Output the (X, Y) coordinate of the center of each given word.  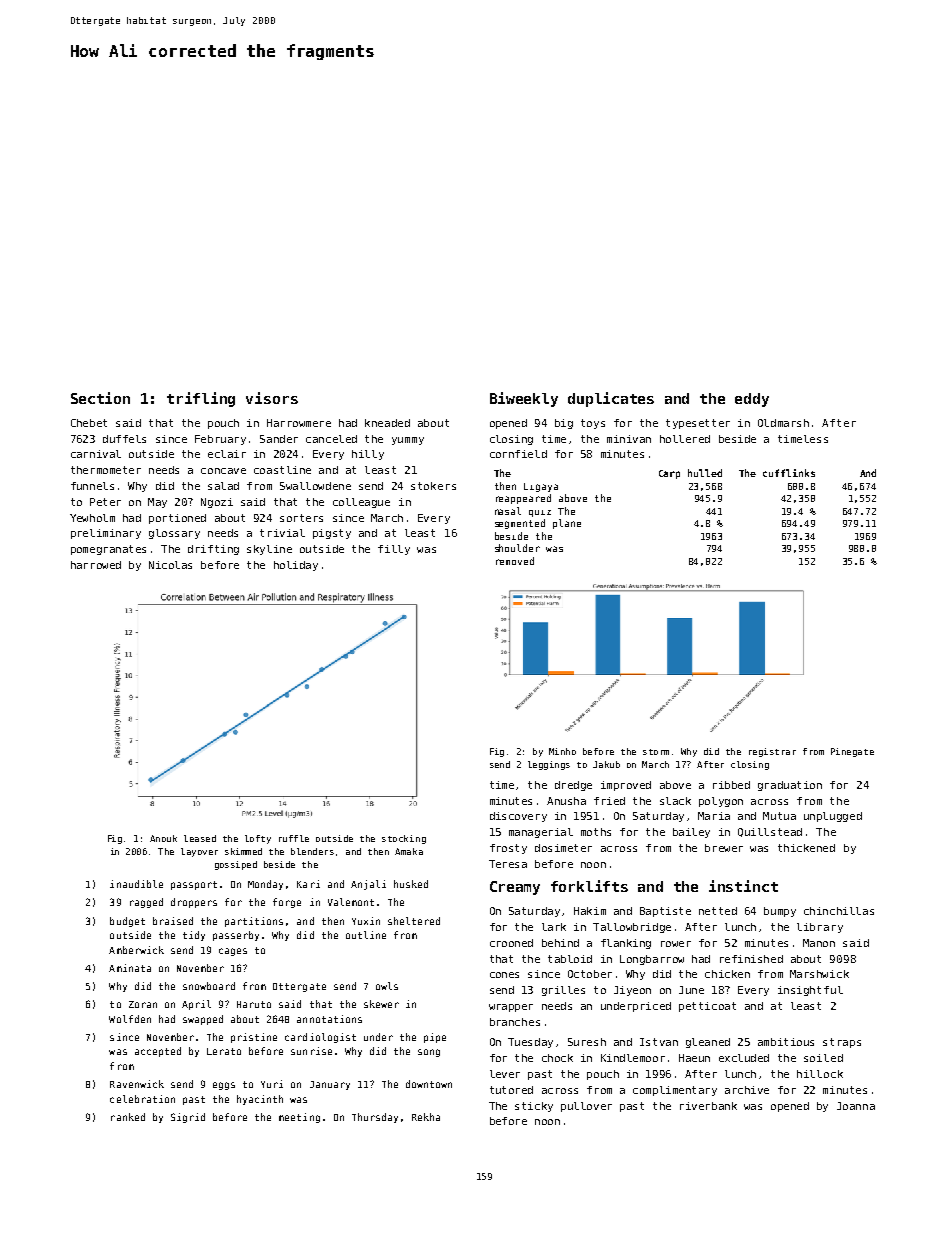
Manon (819, 943)
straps (842, 1043)
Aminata (130, 968)
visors (272, 398)
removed (515, 561)
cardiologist (320, 1038)
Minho (562, 751)
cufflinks (789, 473)
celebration (142, 1099)
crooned (511, 943)
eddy (752, 400)
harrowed (96, 565)
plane (567, 524)
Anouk (163, 838)
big (564, 424)
